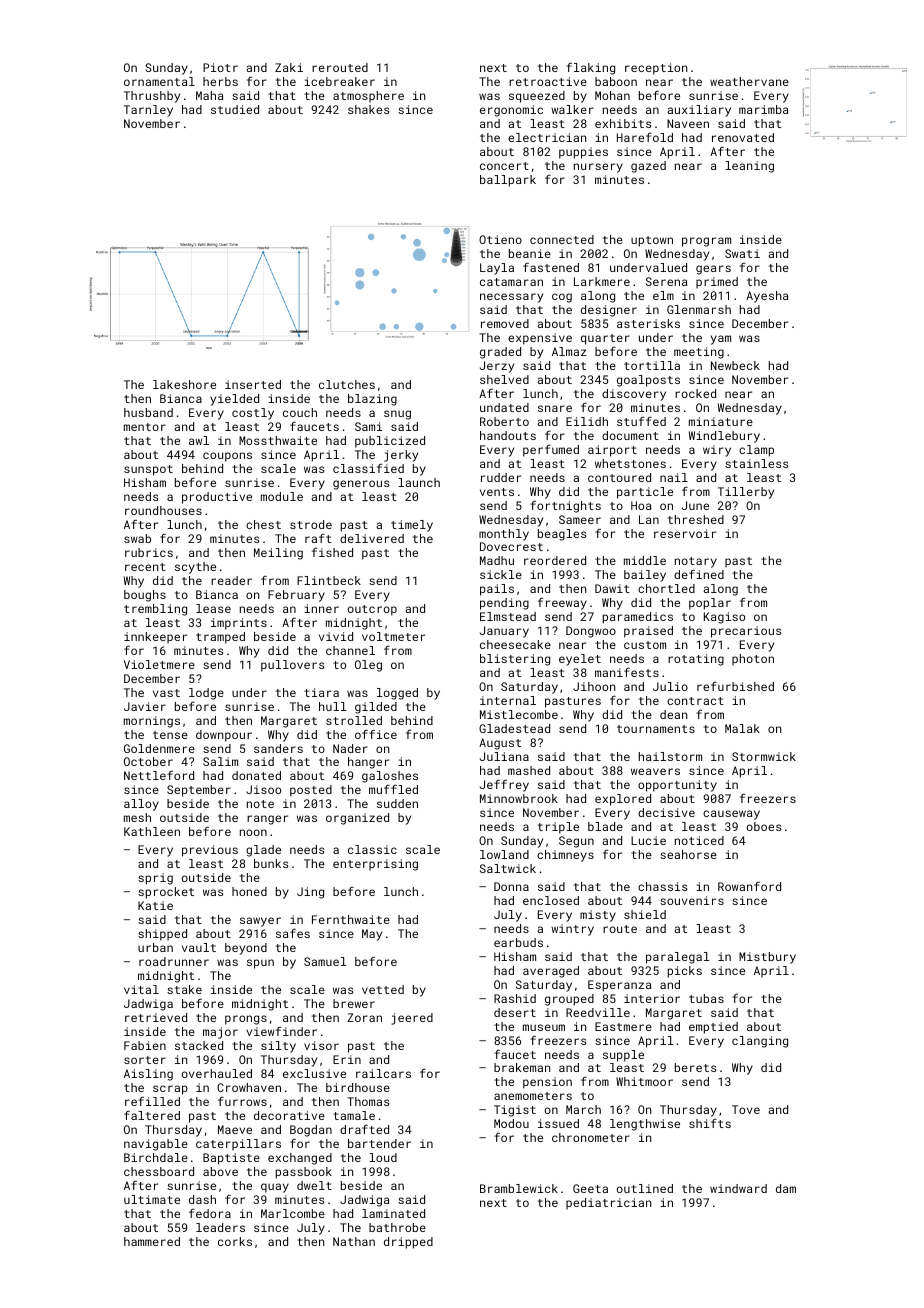  Describe the element at coordinates (217, 498) in the page. I see `productive` at that location.
